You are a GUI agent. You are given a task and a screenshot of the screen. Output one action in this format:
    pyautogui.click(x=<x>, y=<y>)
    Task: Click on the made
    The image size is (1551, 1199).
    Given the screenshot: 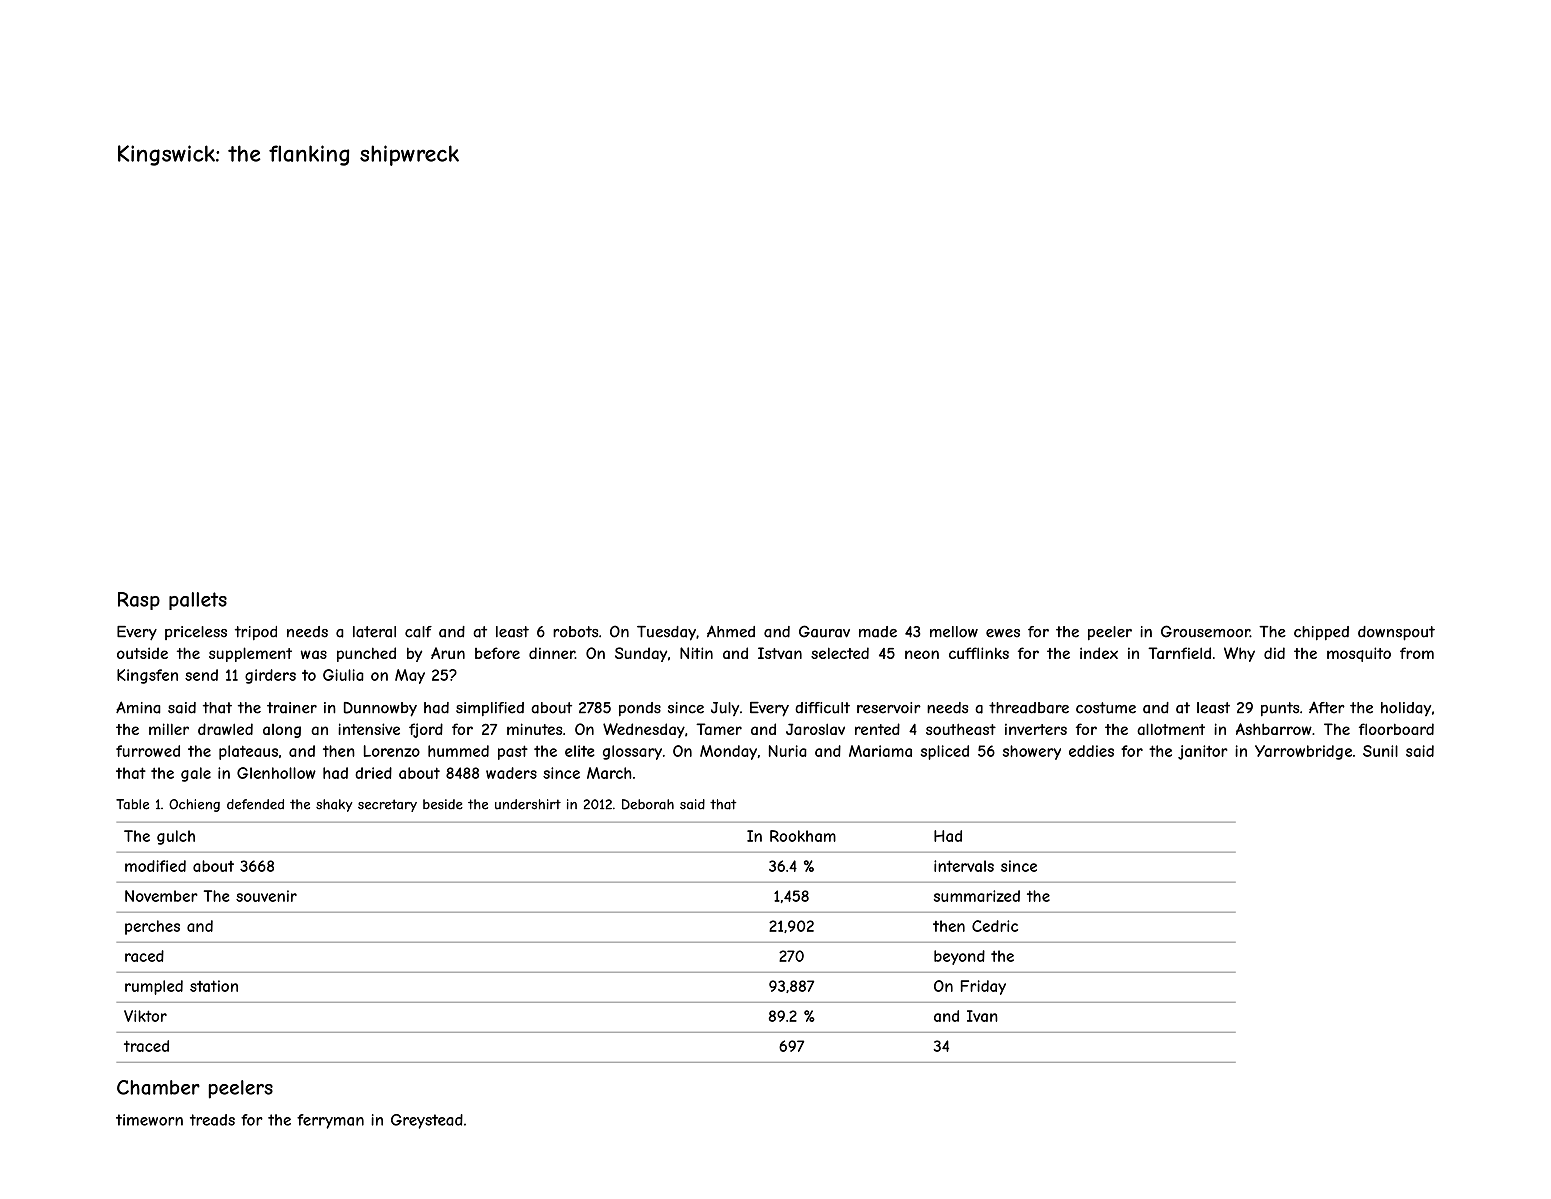 What is the action you would take?
    pyautogui.click(x=878, y=632)
